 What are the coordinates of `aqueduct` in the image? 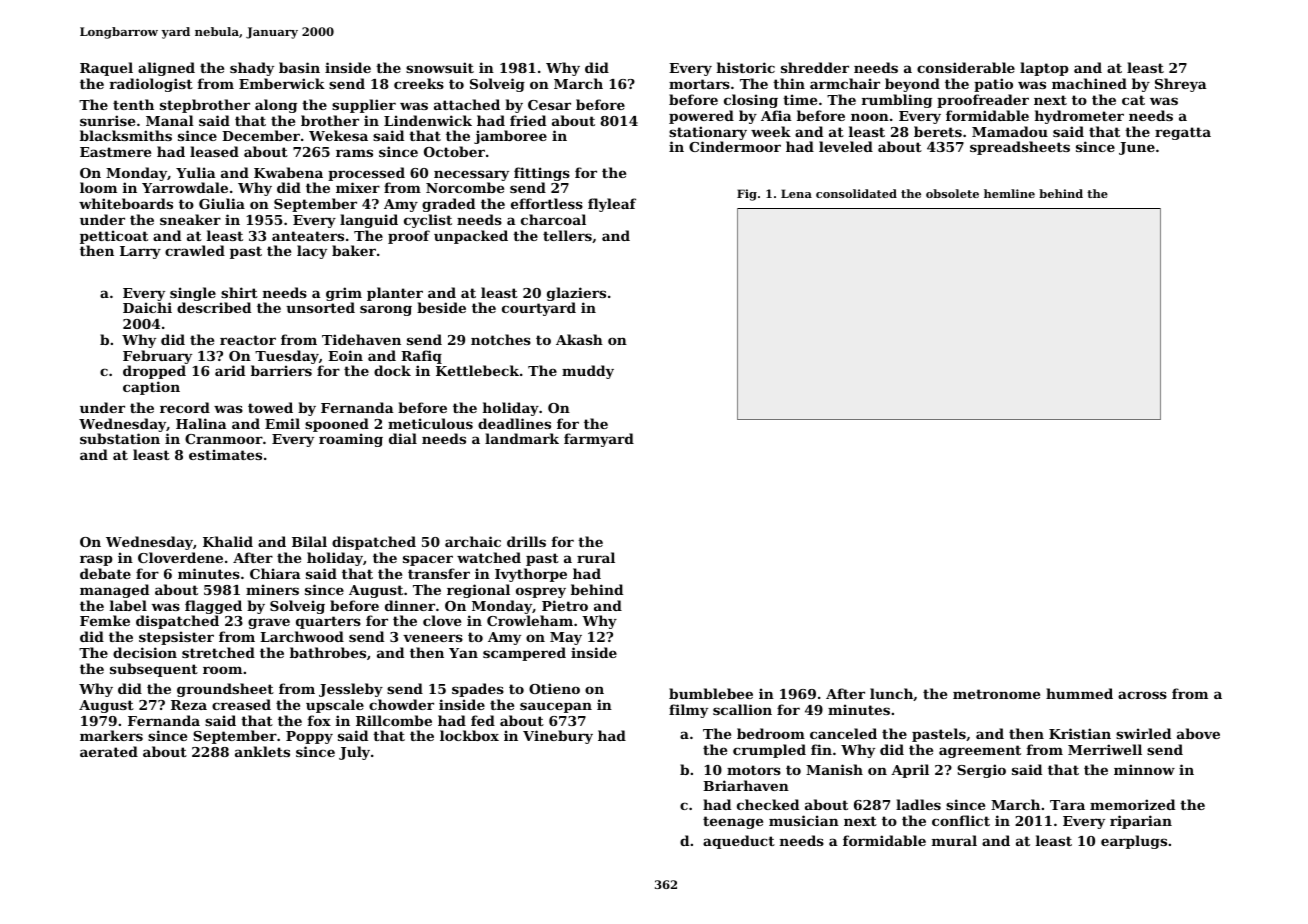 It's located at (739, 842).
